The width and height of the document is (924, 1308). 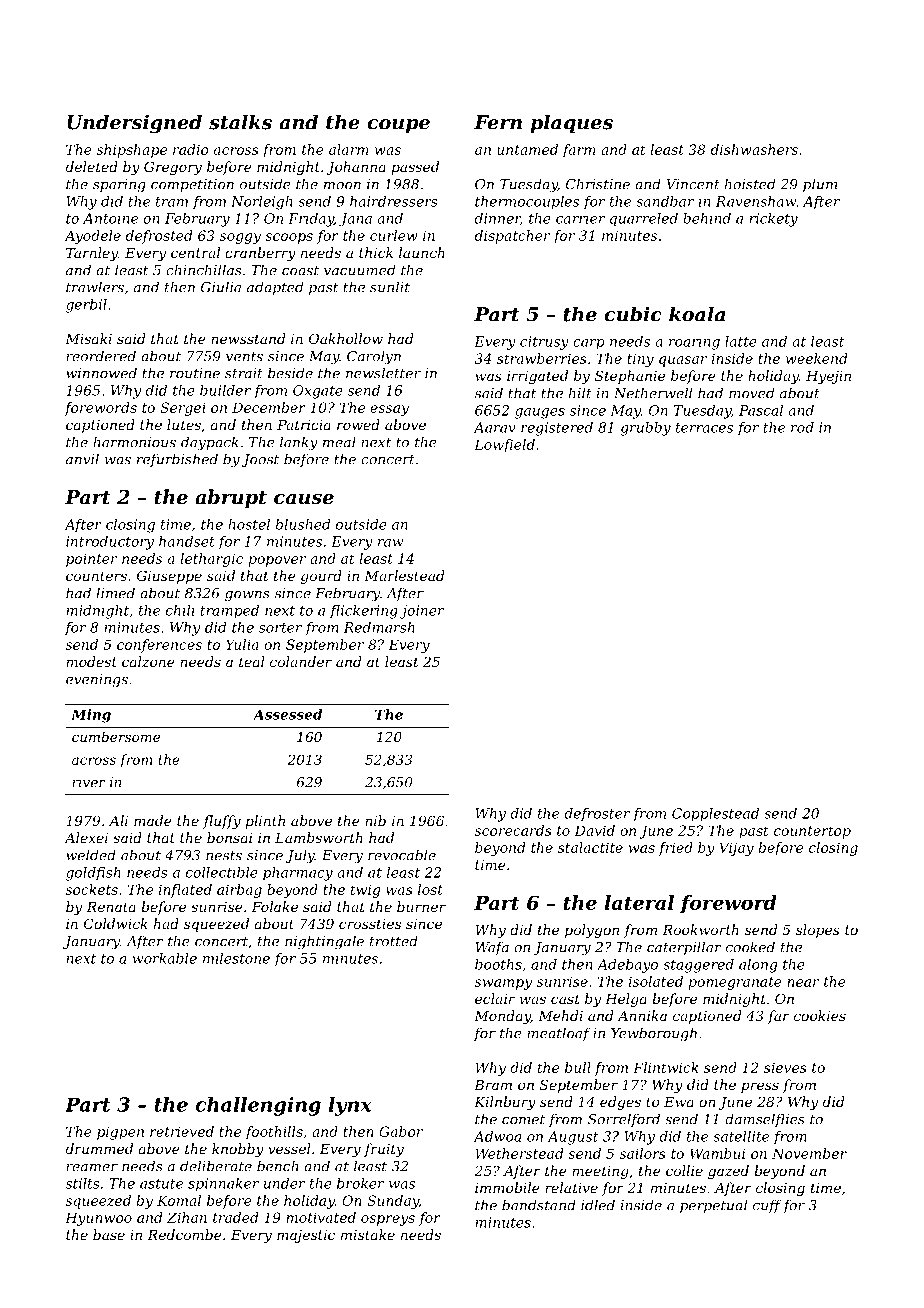 What do you see at coordinates (306, 1236) in the document?
I see `majestic` at bounding box center [306, 1236].
